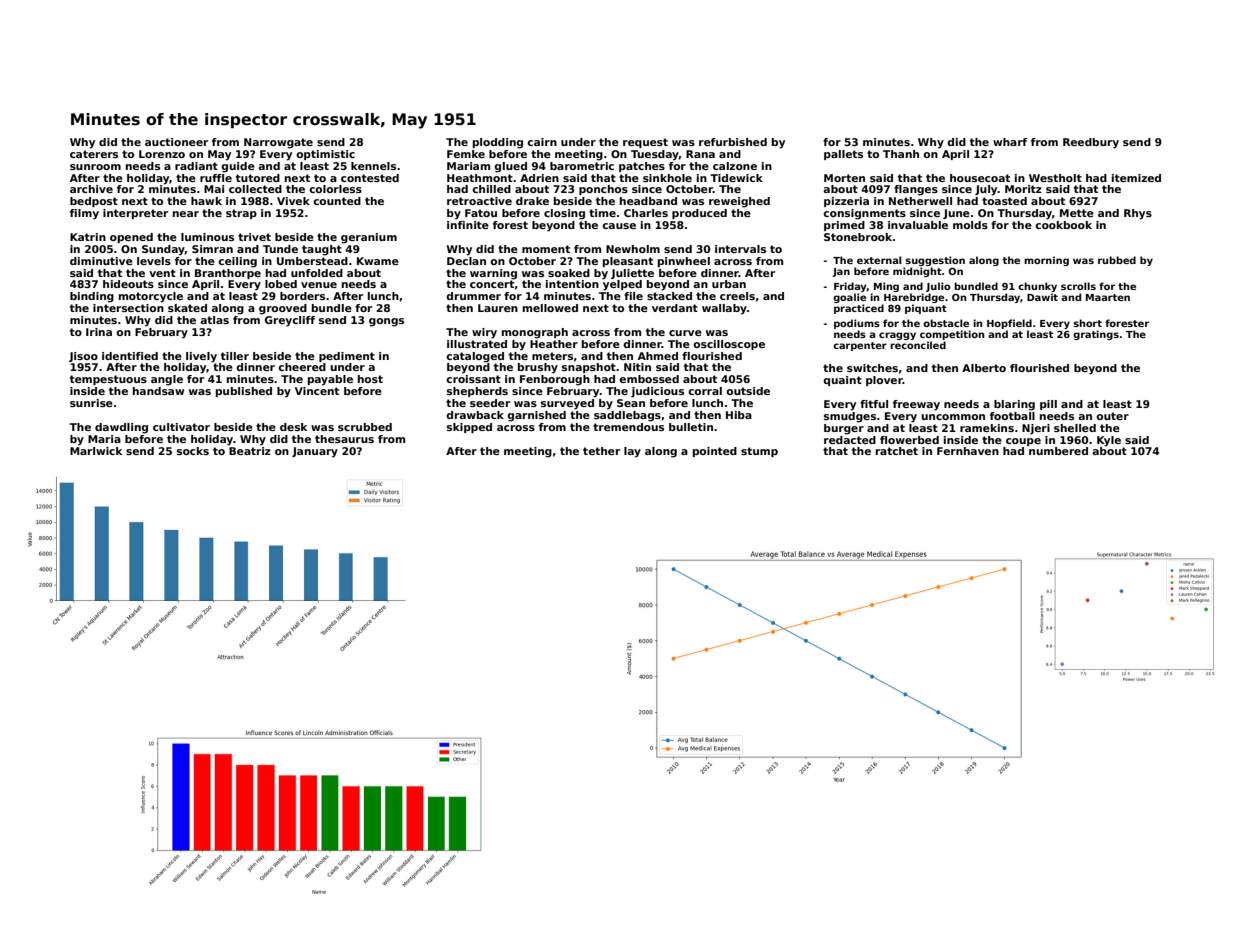 The height and width of the screenshot is (952, 1233). I want to click on piquant, so click(926, 309).
